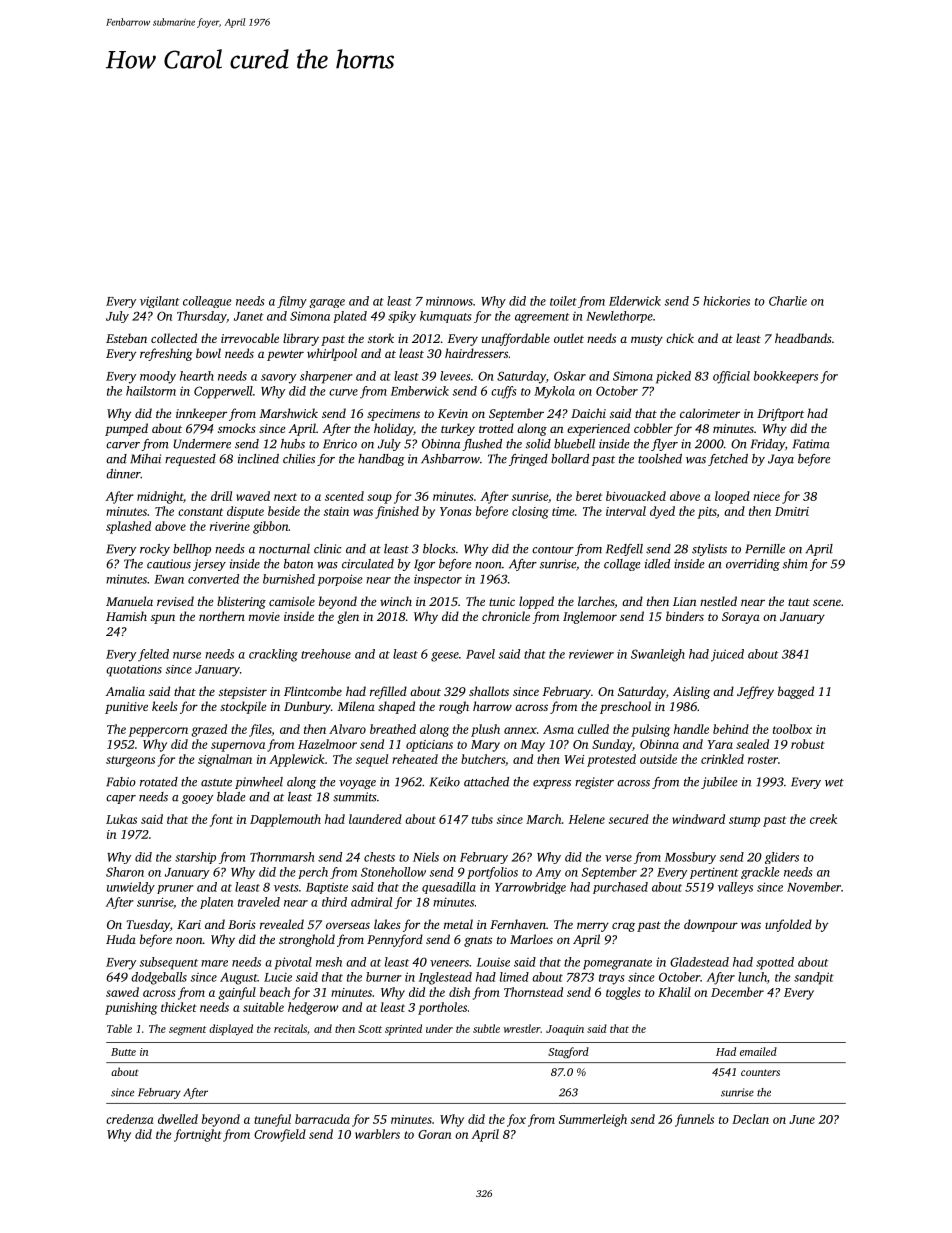 The width and height of the screenshot is (952, 1233). What do you see at coordinates (159, 302) in the screenshot?
I see `vigilant` at bounding box center [159, 302].
